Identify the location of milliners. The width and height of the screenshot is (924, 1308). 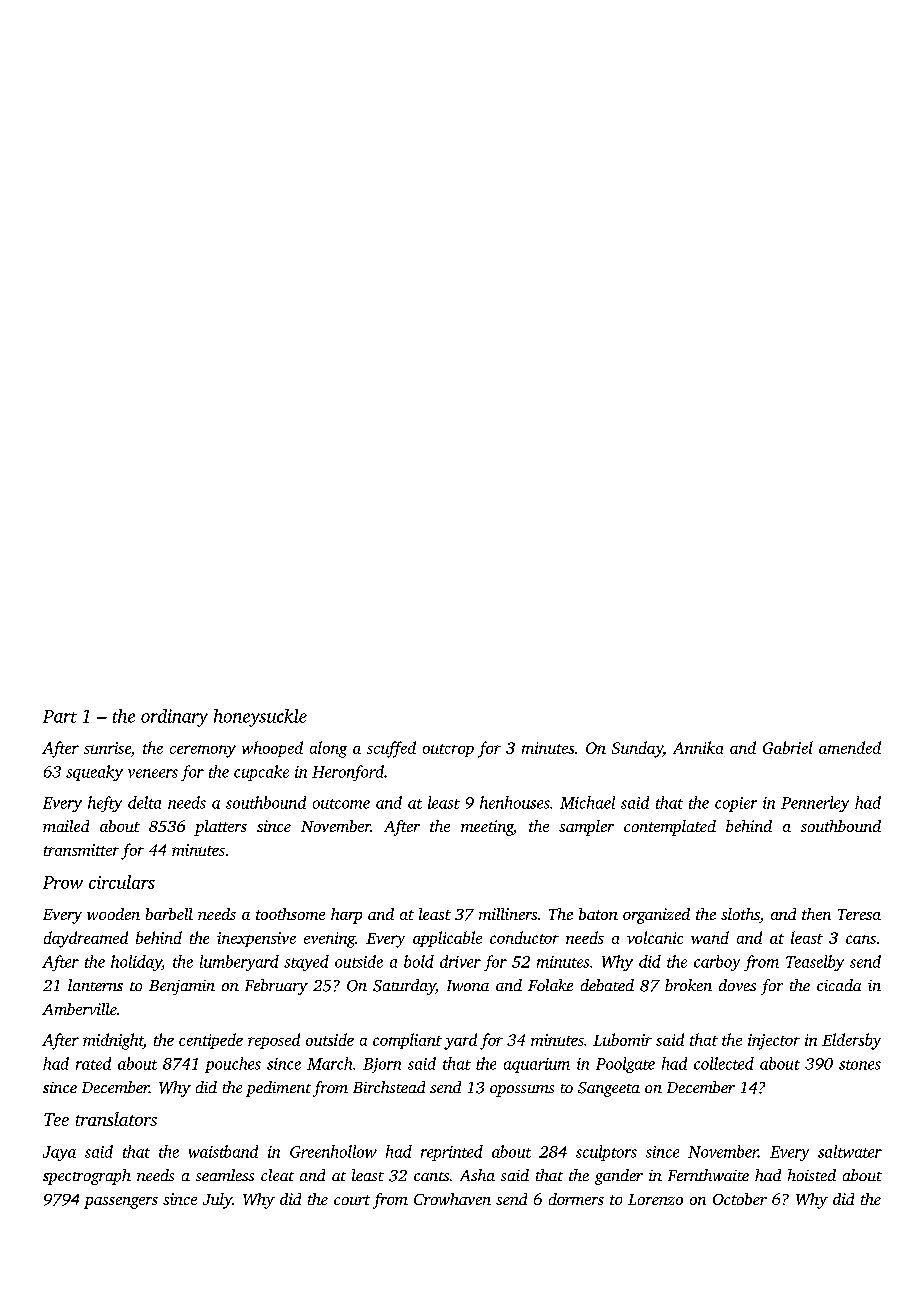
(508, 914).
